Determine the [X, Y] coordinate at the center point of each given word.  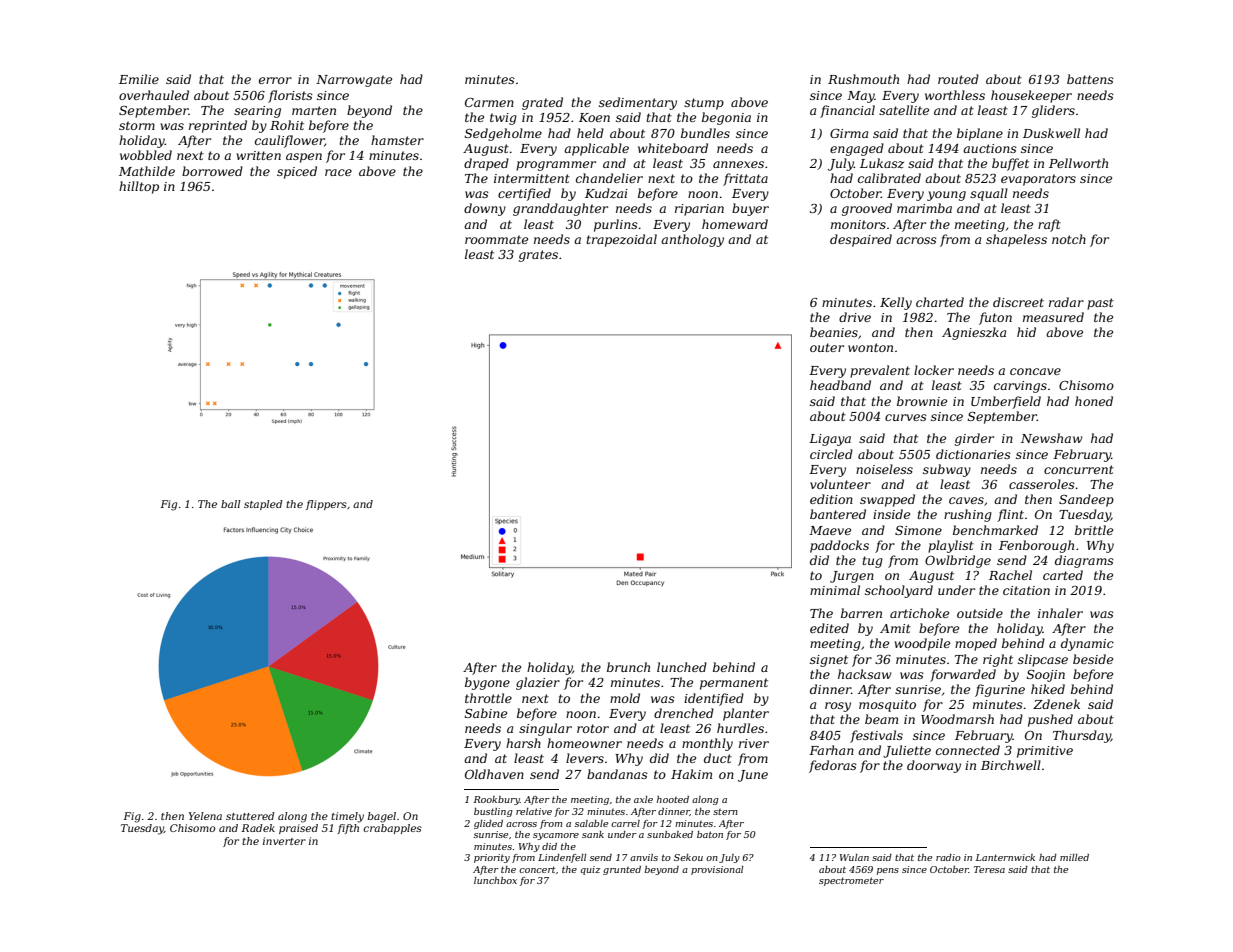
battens [1090, 79]
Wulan [854, 857]
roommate [496, 239]
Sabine [486, 713]
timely [347, 817]
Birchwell [1011, 765]
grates [538, 256]
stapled [263, 505]
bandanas [617, 774]
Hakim [691, 774]
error [275, 80]
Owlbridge [958, 561]
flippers [326, 505]
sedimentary [638, 103]
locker [934, 370]
